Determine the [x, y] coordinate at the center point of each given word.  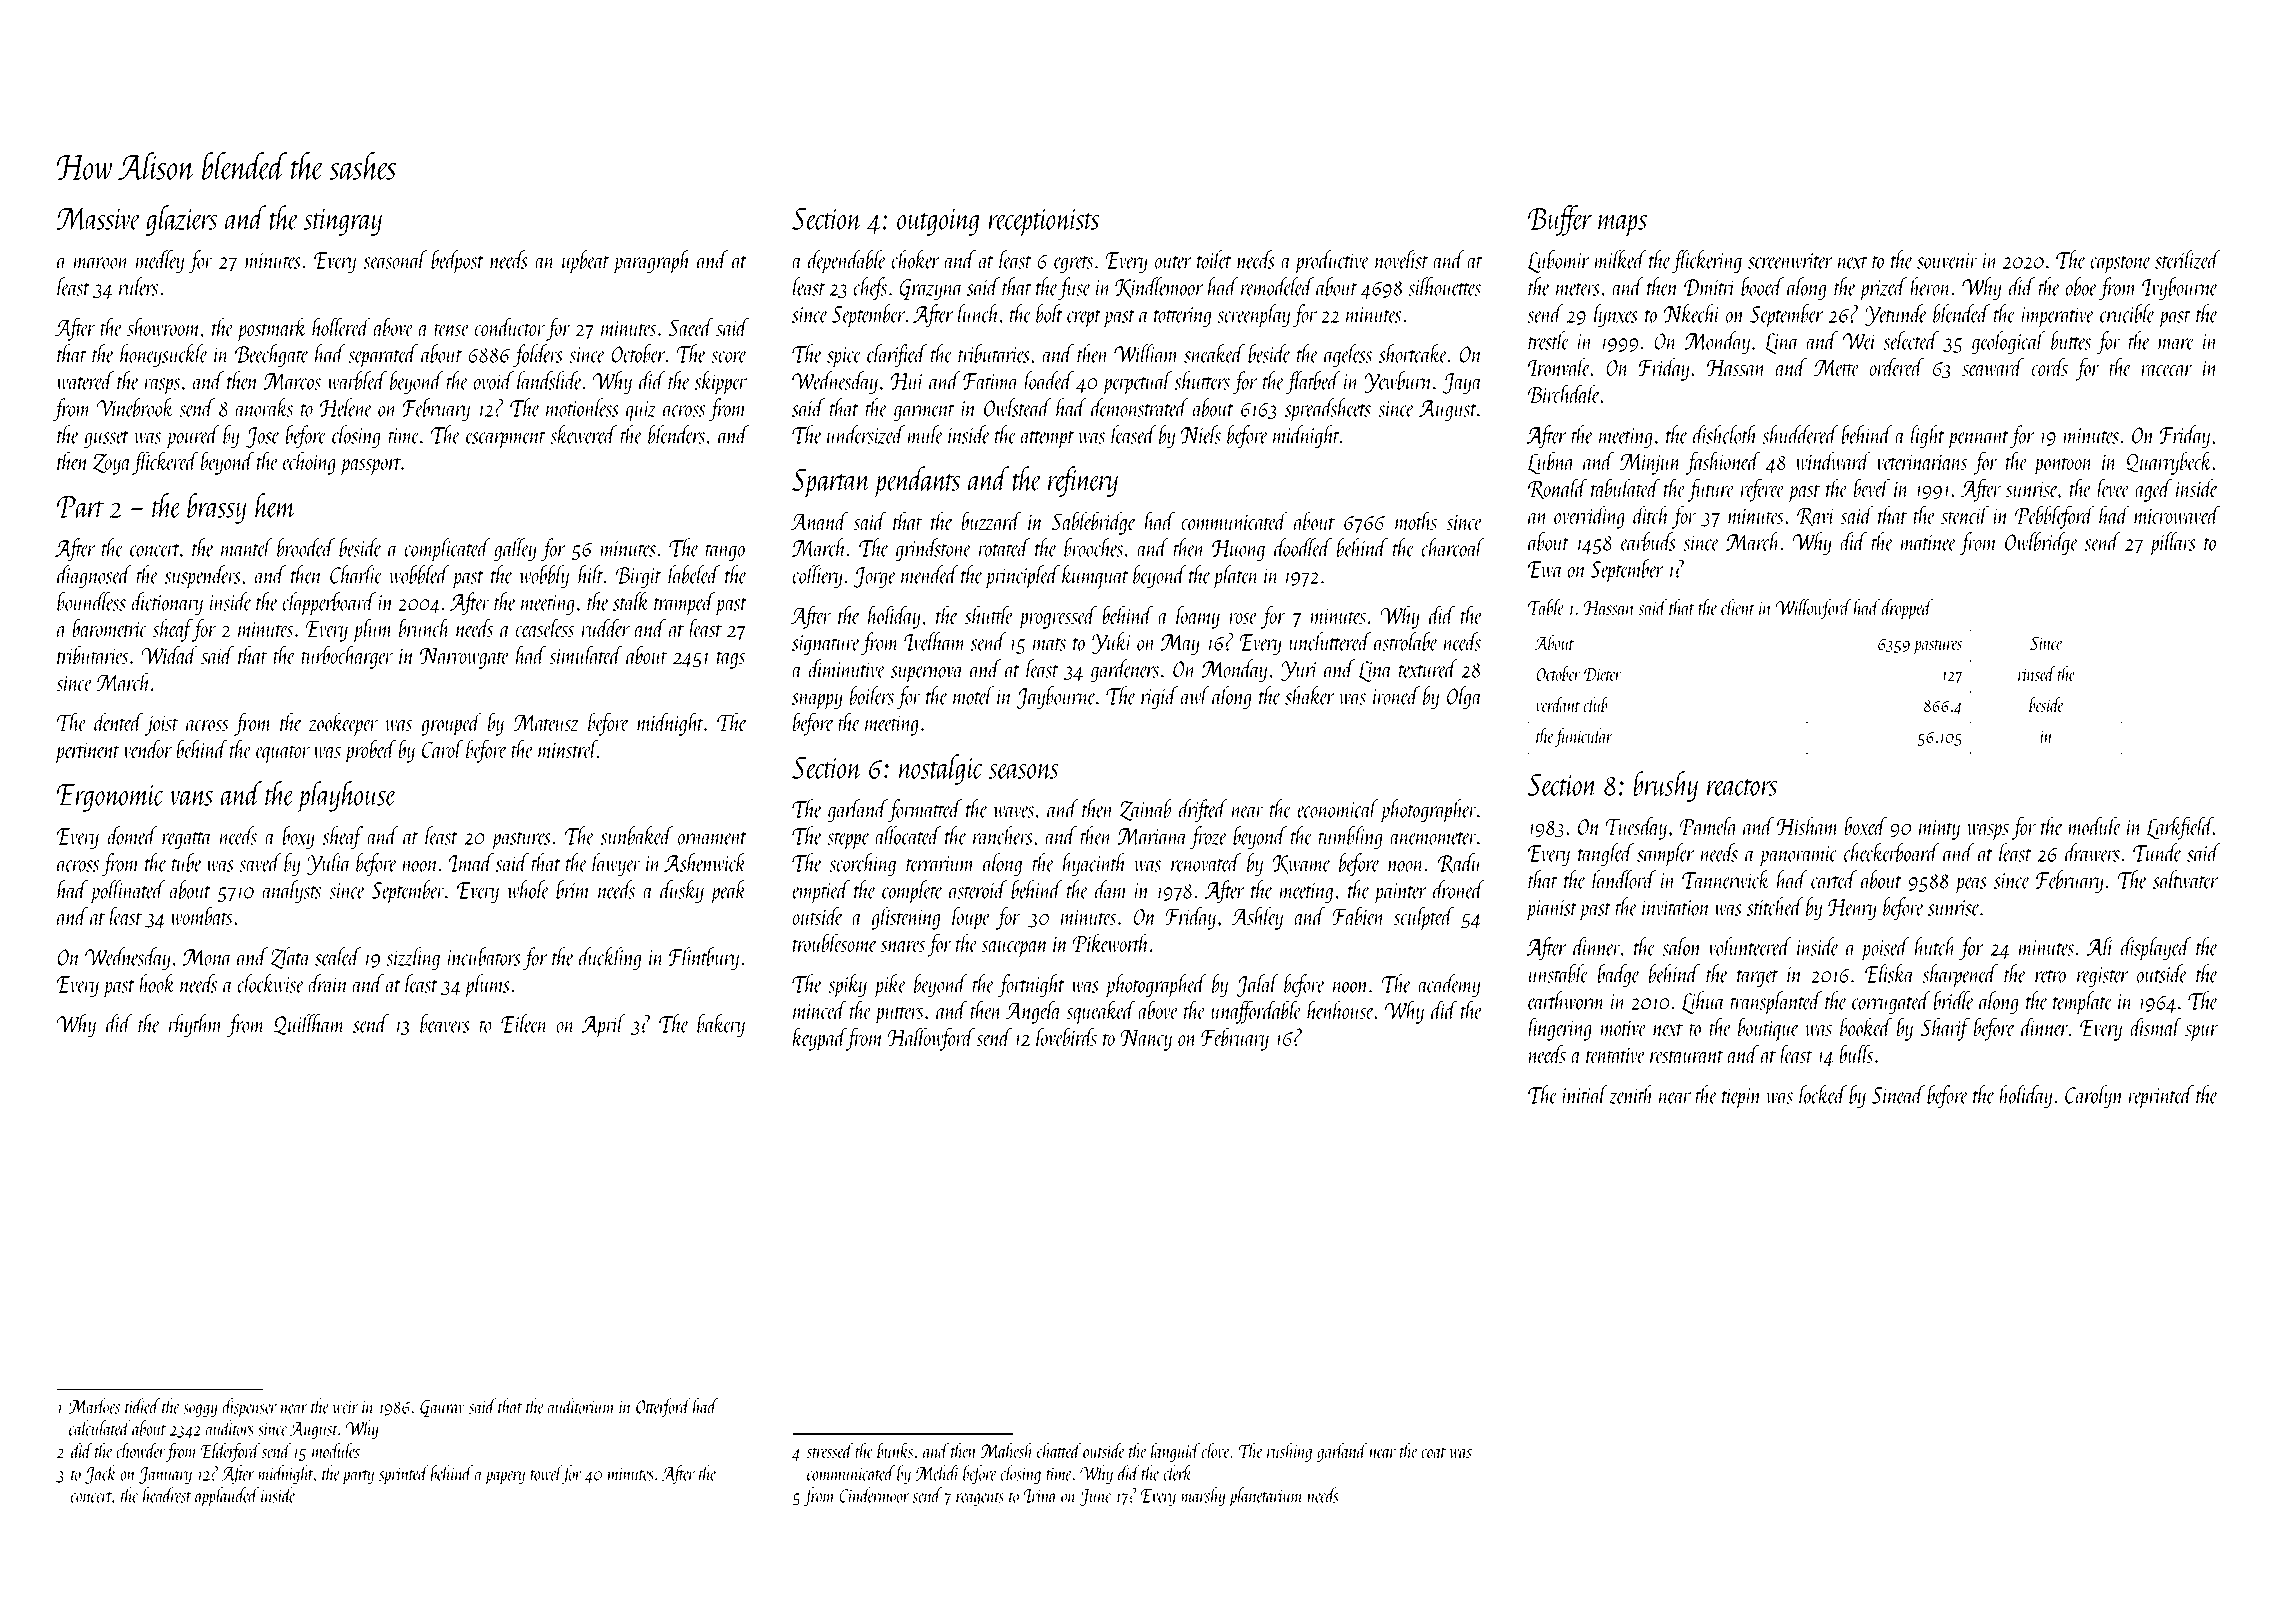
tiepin [1742, 1098]
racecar [2167, 370]
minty [1939, 829]
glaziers [182, 220]
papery [505, 1478]
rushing [1289, 1452]
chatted [1059, 1450]
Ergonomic [111, 798]
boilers [872, 695]
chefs [870, 288]
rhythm [196, 1025]
